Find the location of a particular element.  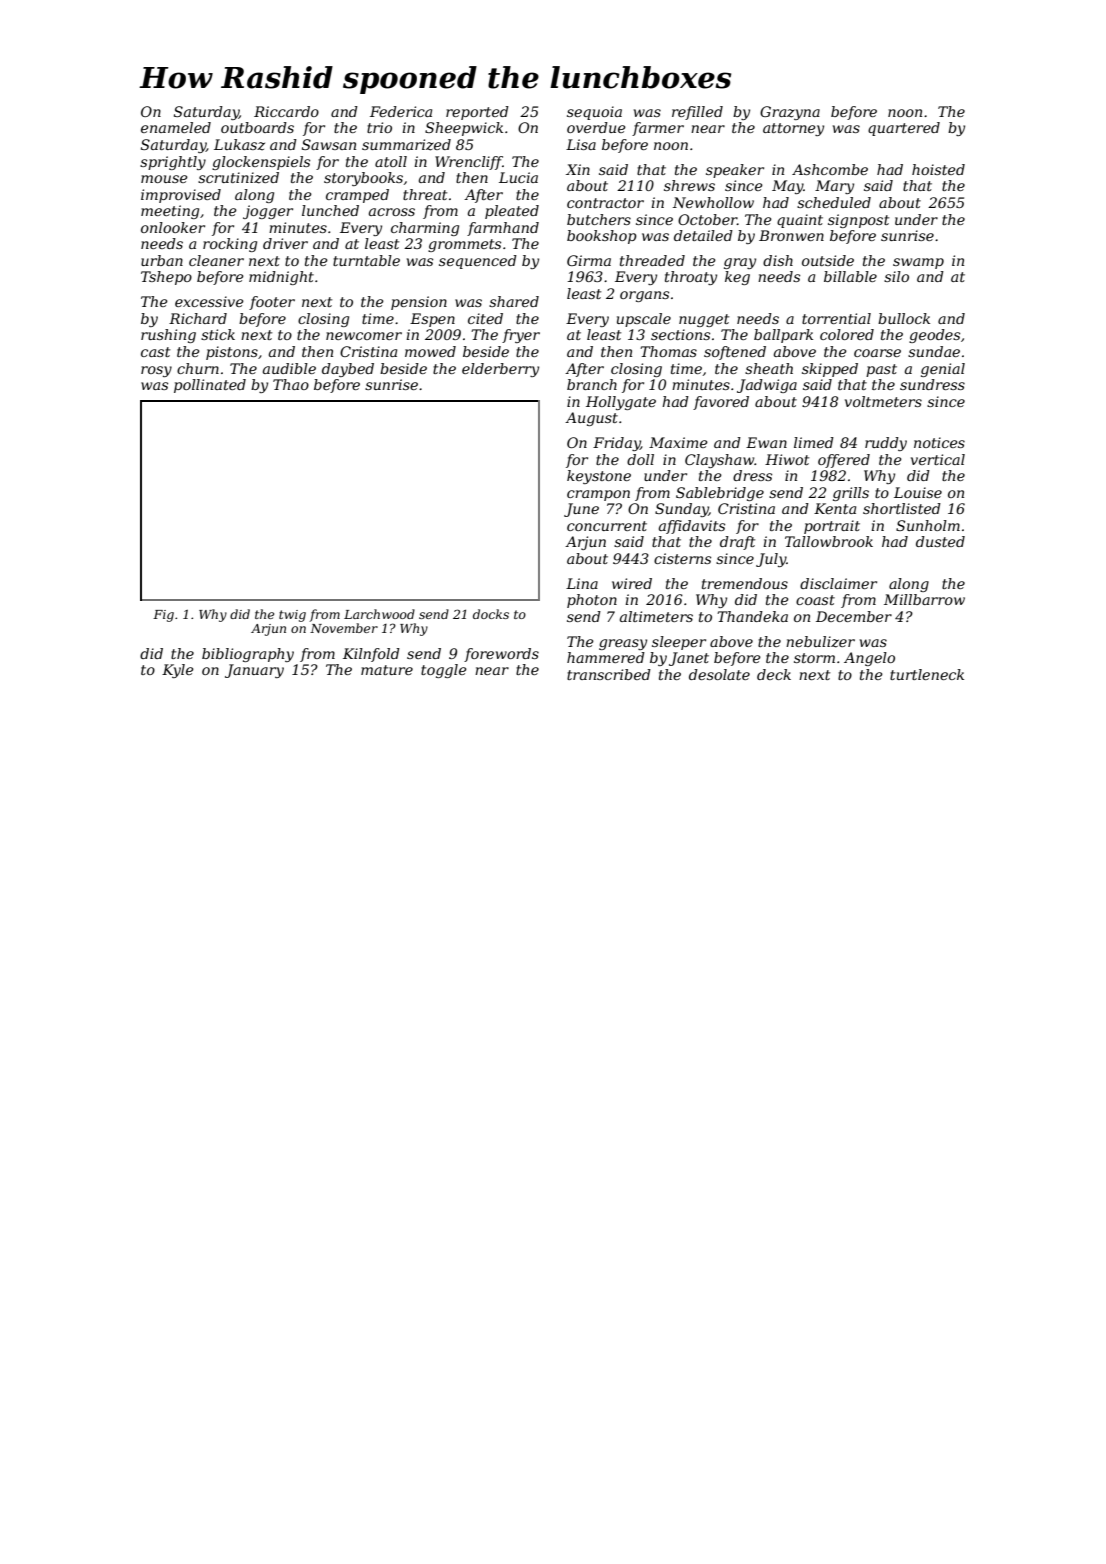

mowed is located at coordinates (430, 351).
